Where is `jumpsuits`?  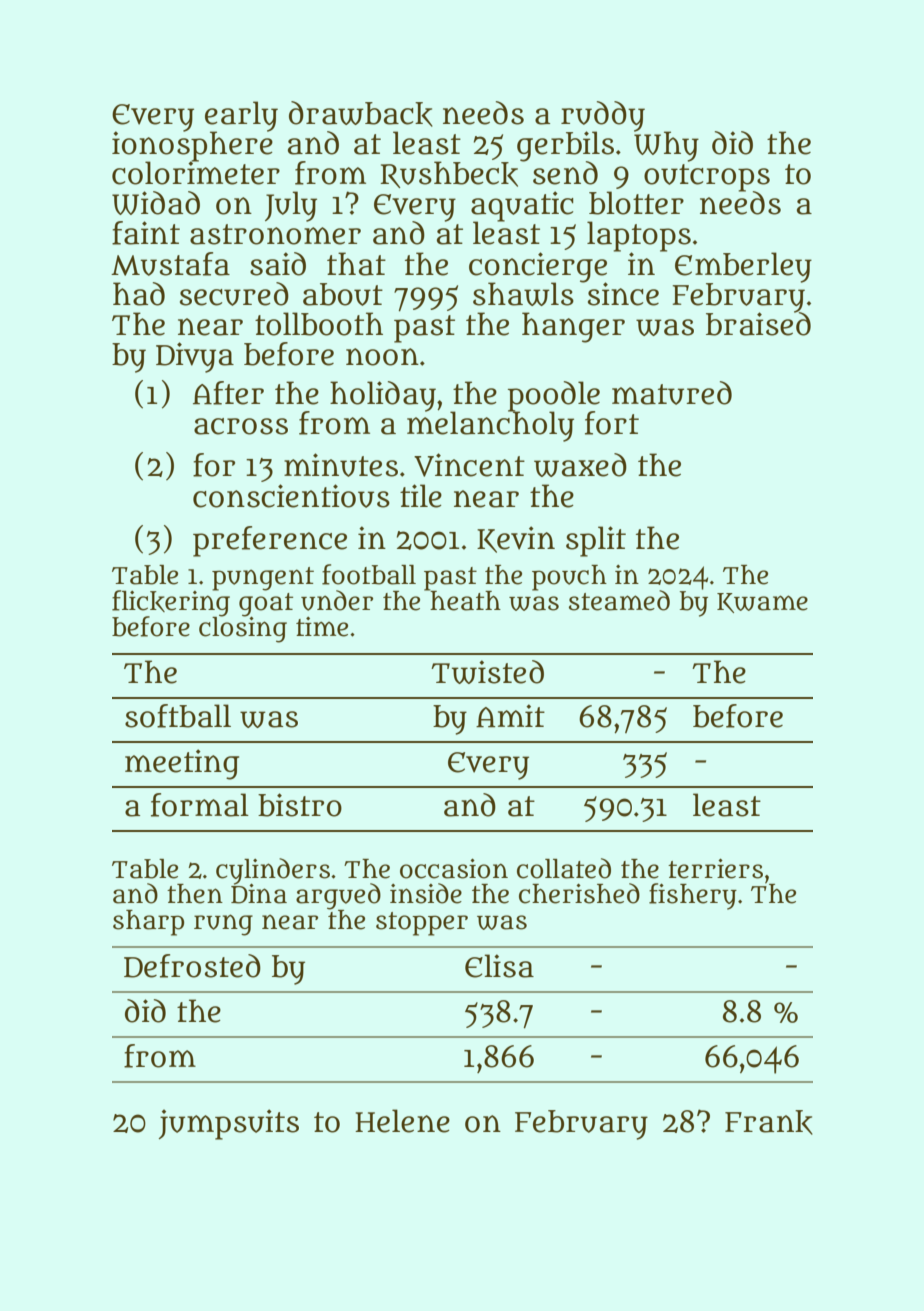 jumpsuits is located at coordinates (229, 1124).
